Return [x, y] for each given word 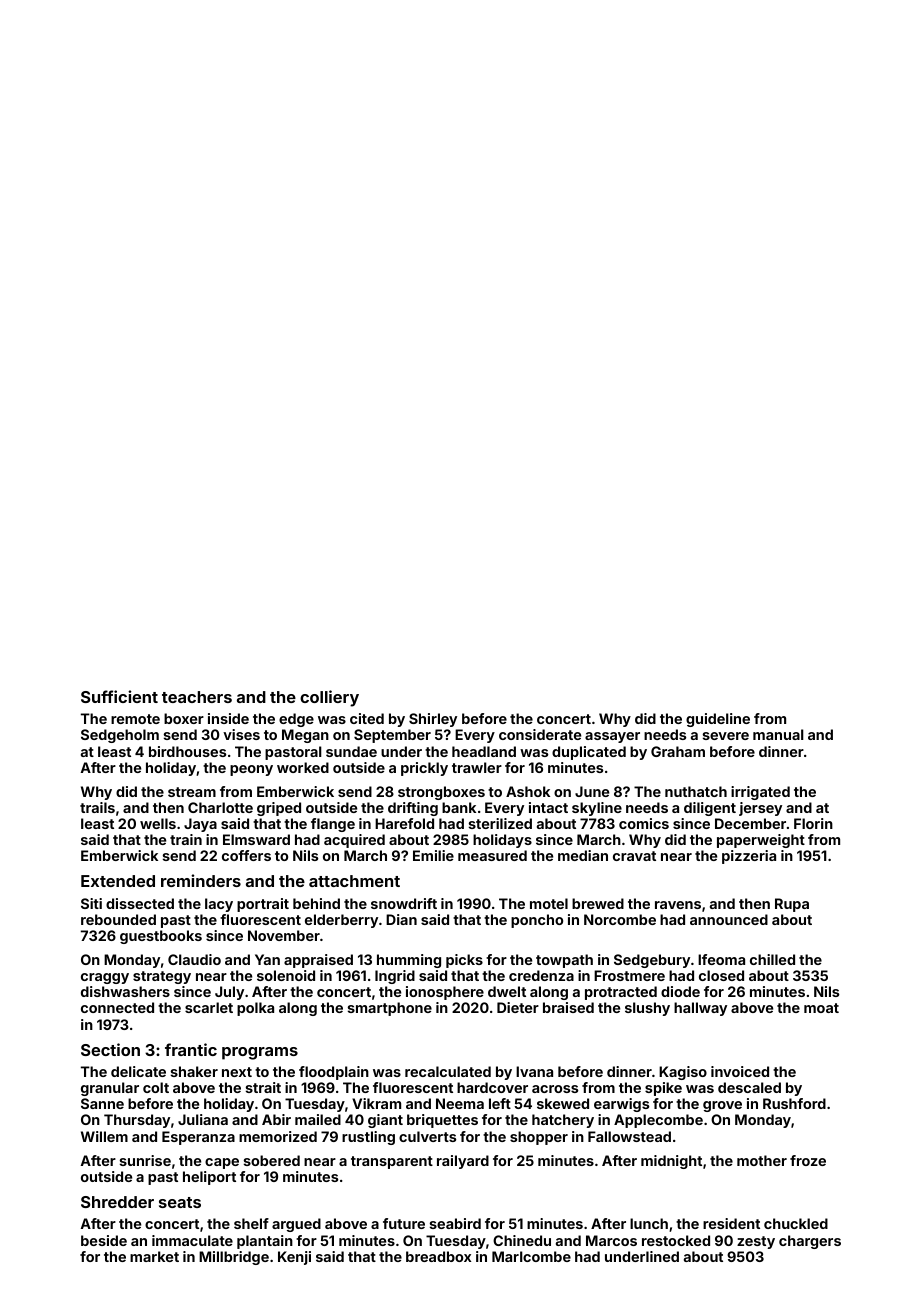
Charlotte [220, 807]
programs [260, 1053]
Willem [104, 1136]
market [154, 1256]
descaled [749, 1087]
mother [762, 1160]
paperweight [761, 841]
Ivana [534, 1071]
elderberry [341, 921]
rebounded [118, 919]
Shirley [433, 720]
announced [729, 919]
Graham [678, 751]
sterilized [500, 823]
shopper [539, 1138]
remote [135, 719]
